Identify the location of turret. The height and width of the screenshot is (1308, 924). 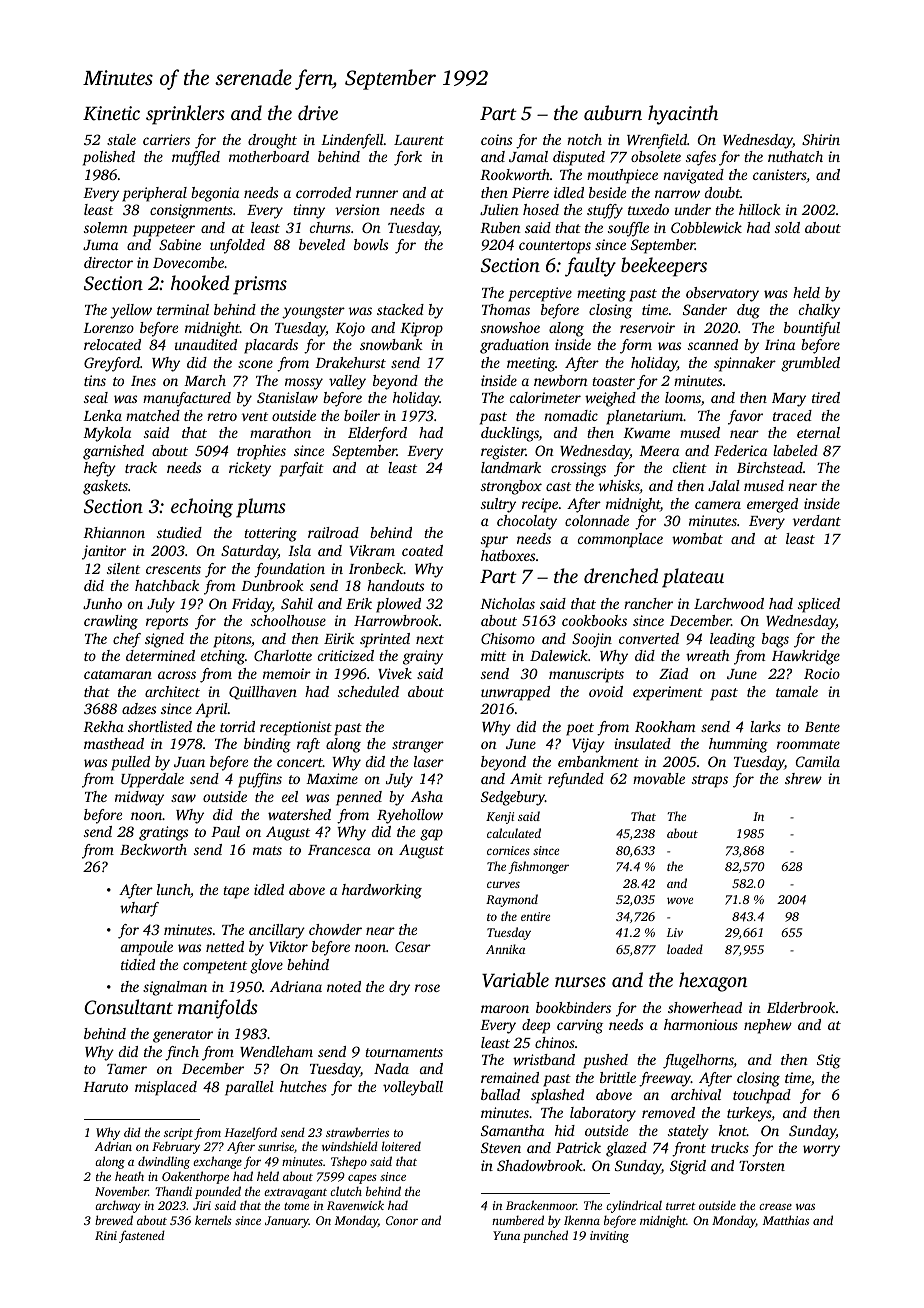
(681, 1206).
